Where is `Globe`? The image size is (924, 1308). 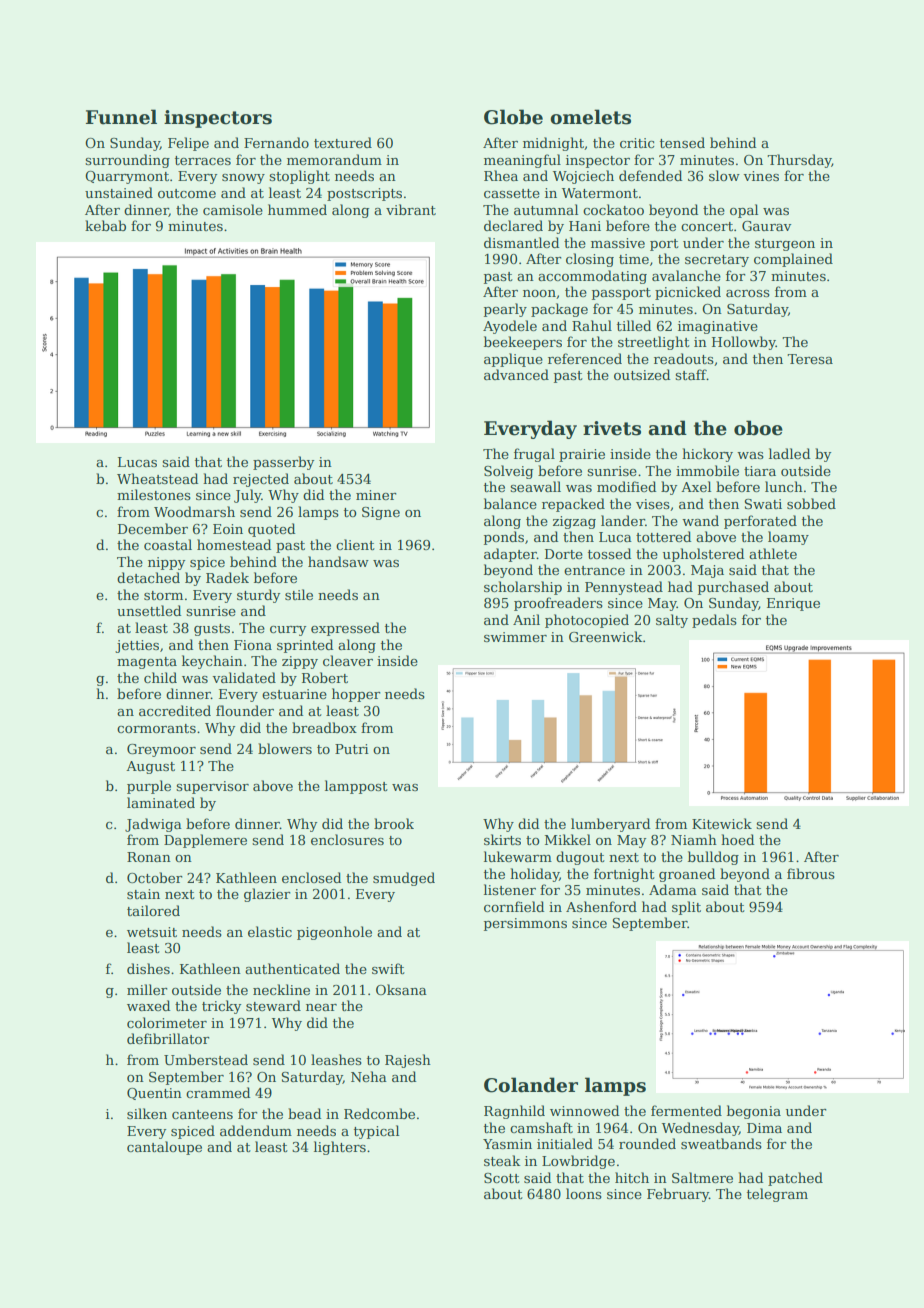
Globe is located at coordinates (513, 117).
